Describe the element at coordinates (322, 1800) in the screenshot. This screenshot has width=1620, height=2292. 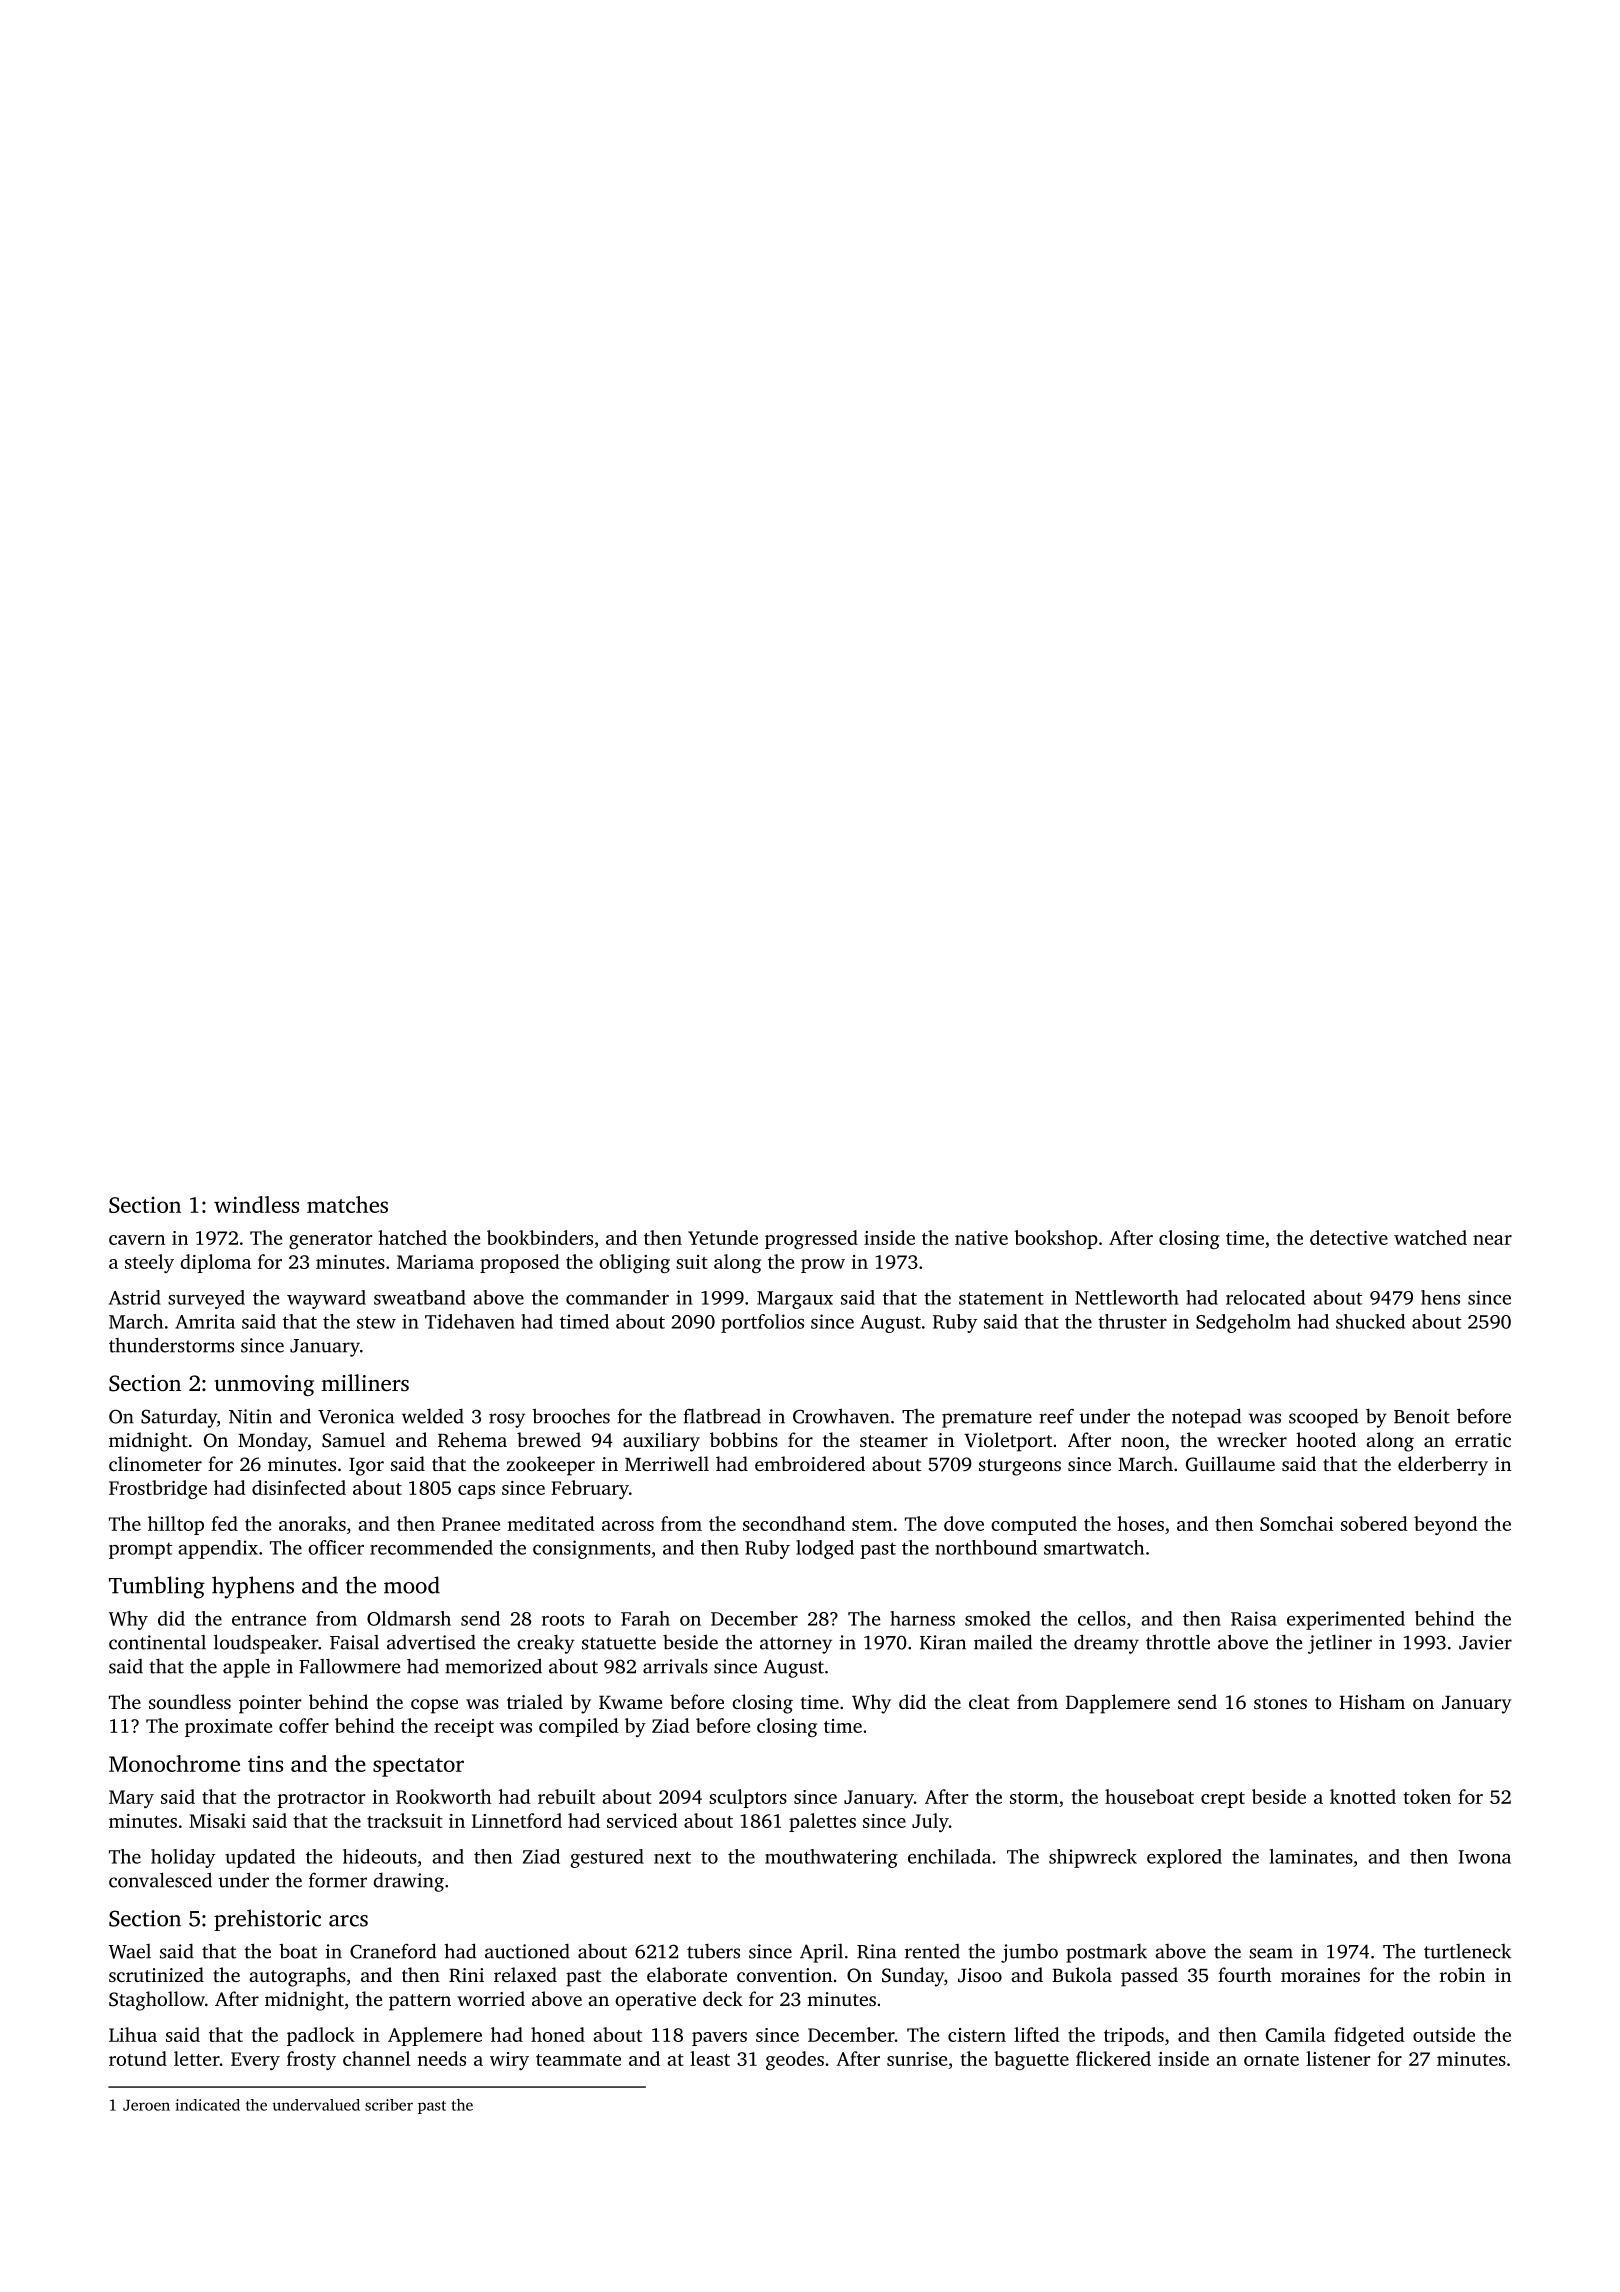
I see `protractor` at that location.
